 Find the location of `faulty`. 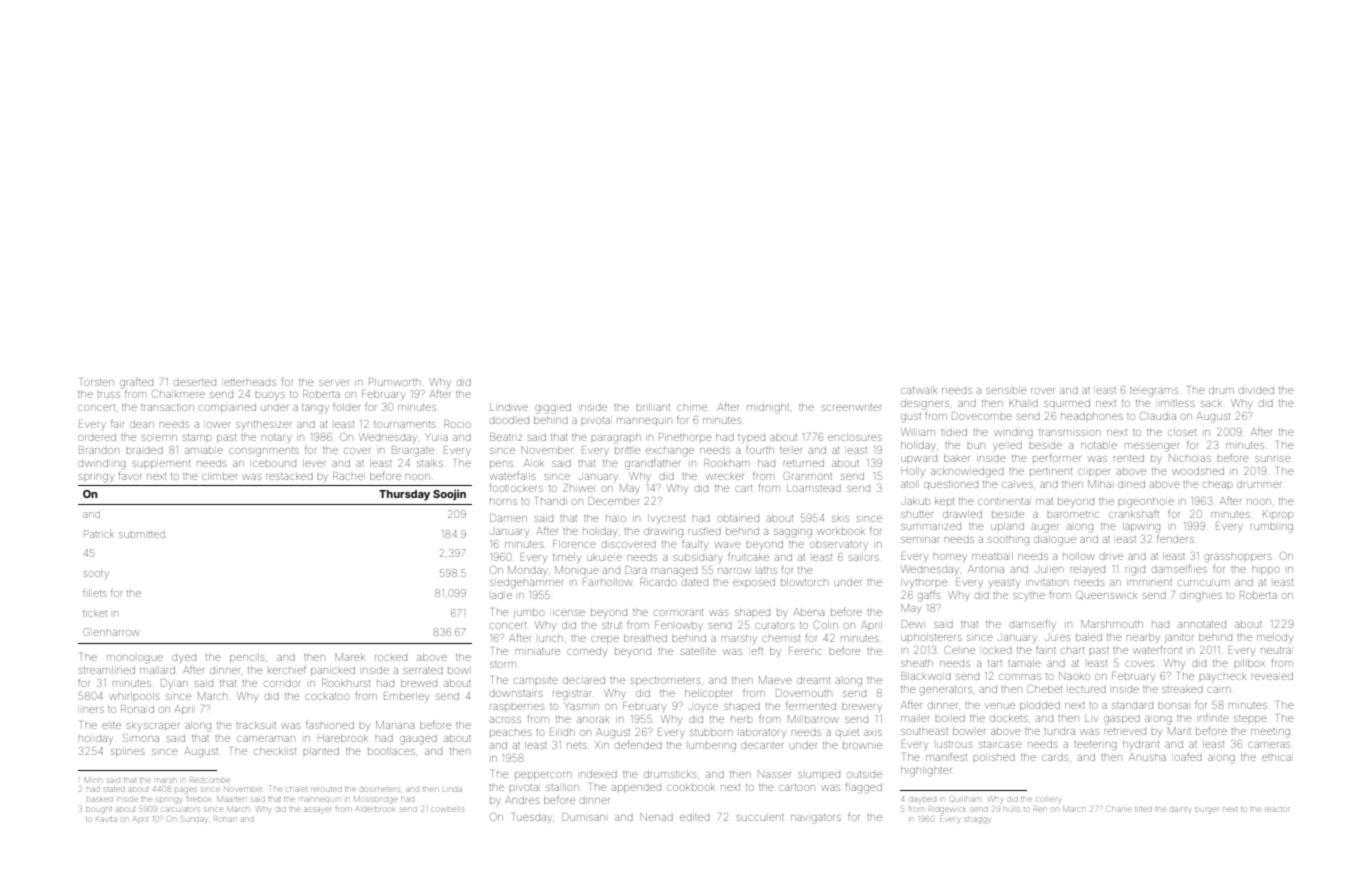

faulty is located at coordinates (695, 545).
